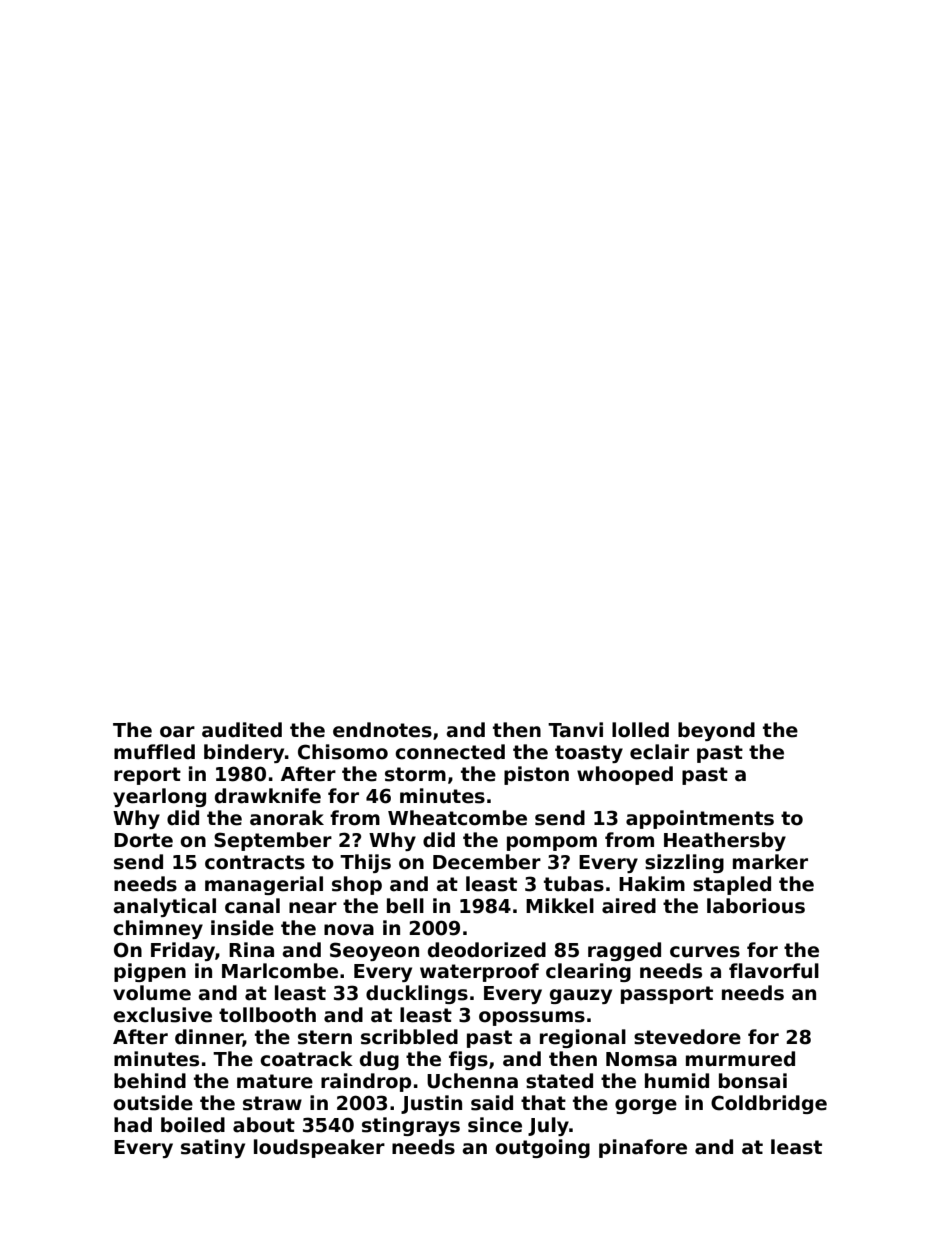  Describe the element at coordinates (640, 730) in the image. I see `lolled` at that location.
